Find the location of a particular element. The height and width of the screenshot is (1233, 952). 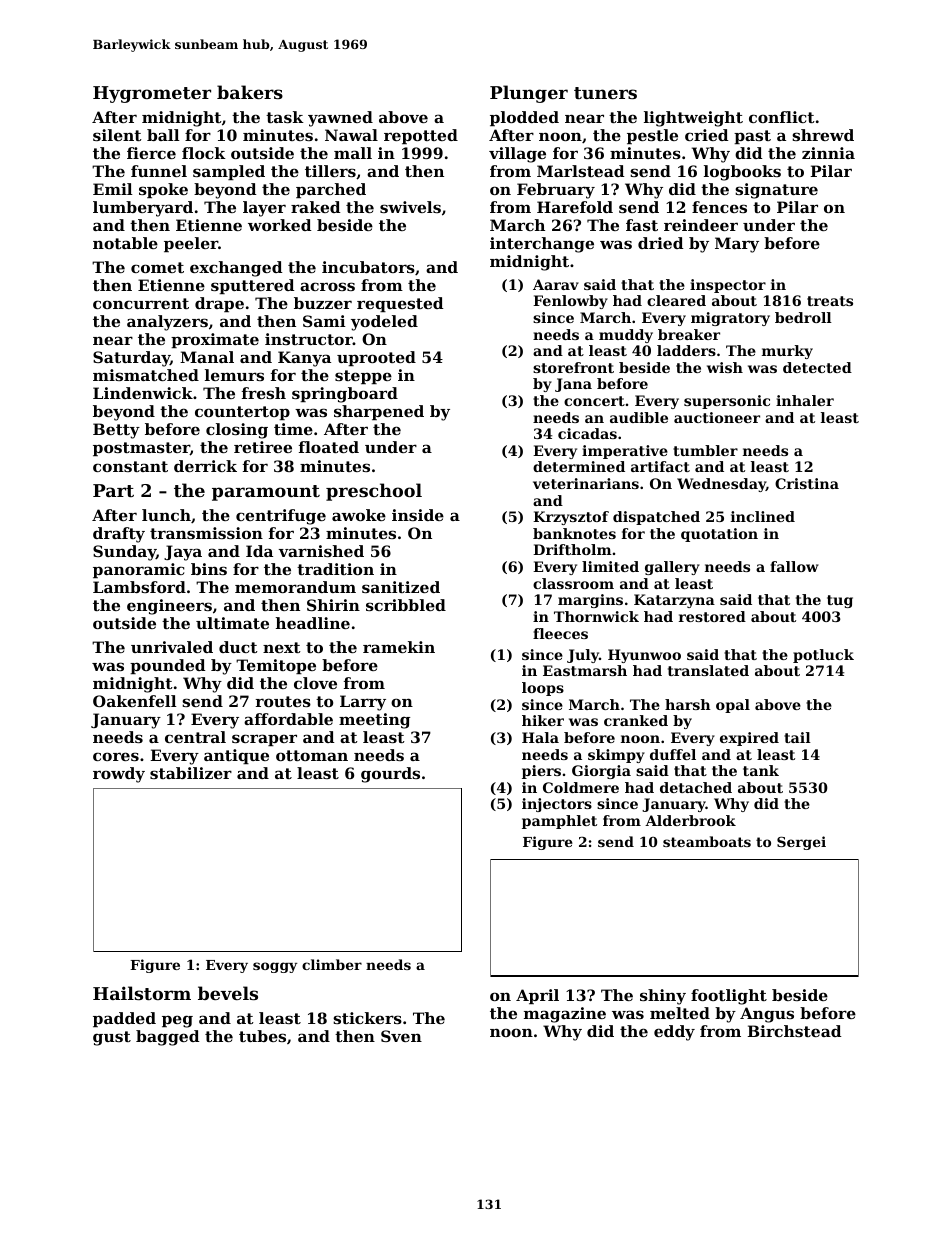

Eastmarsh is located at coordinates (585, 670).
